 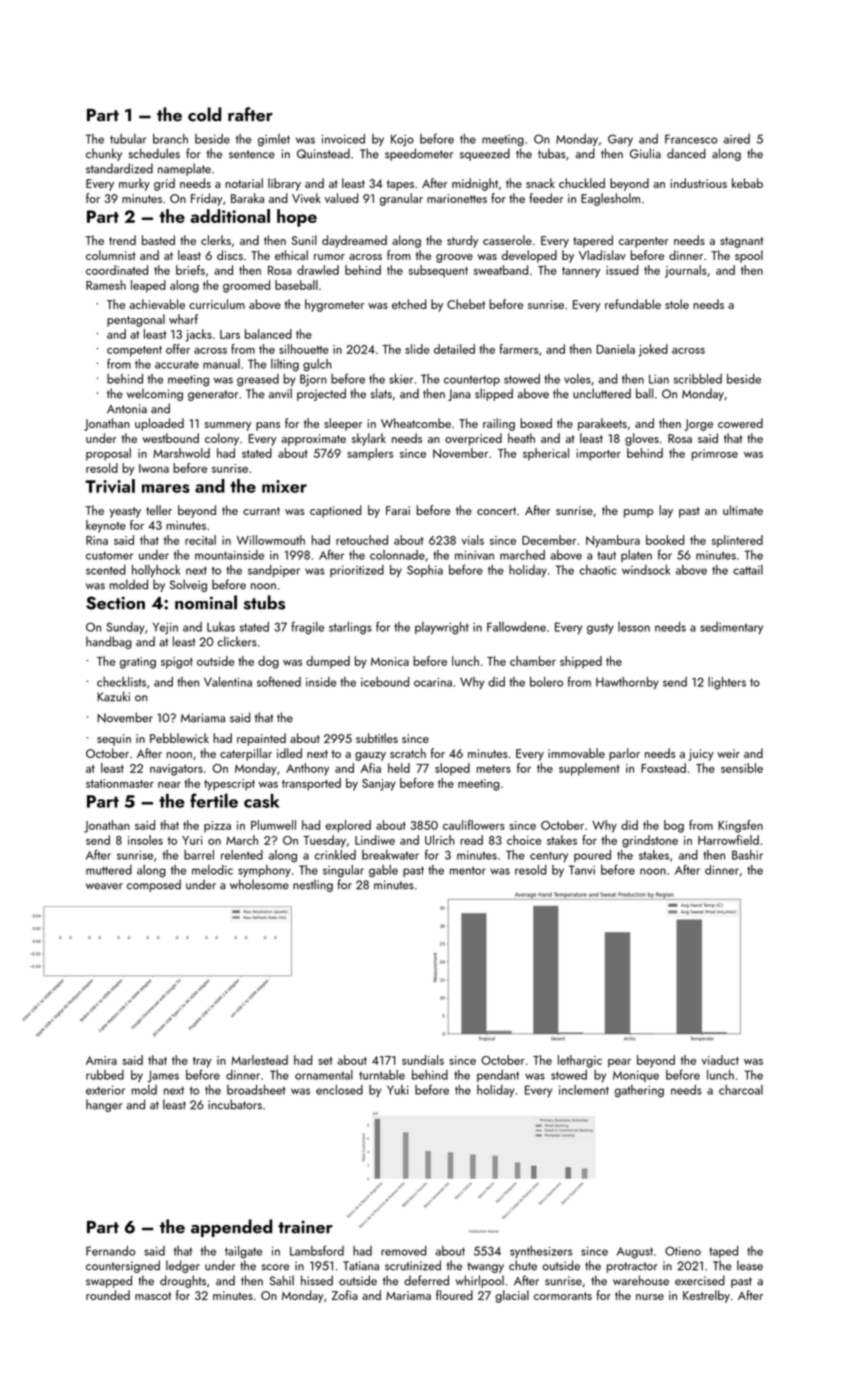 What do you see at coordinates (317, 1250) in the screenshot?
I see `Lambsford` at bounding box center [317, 1250].
